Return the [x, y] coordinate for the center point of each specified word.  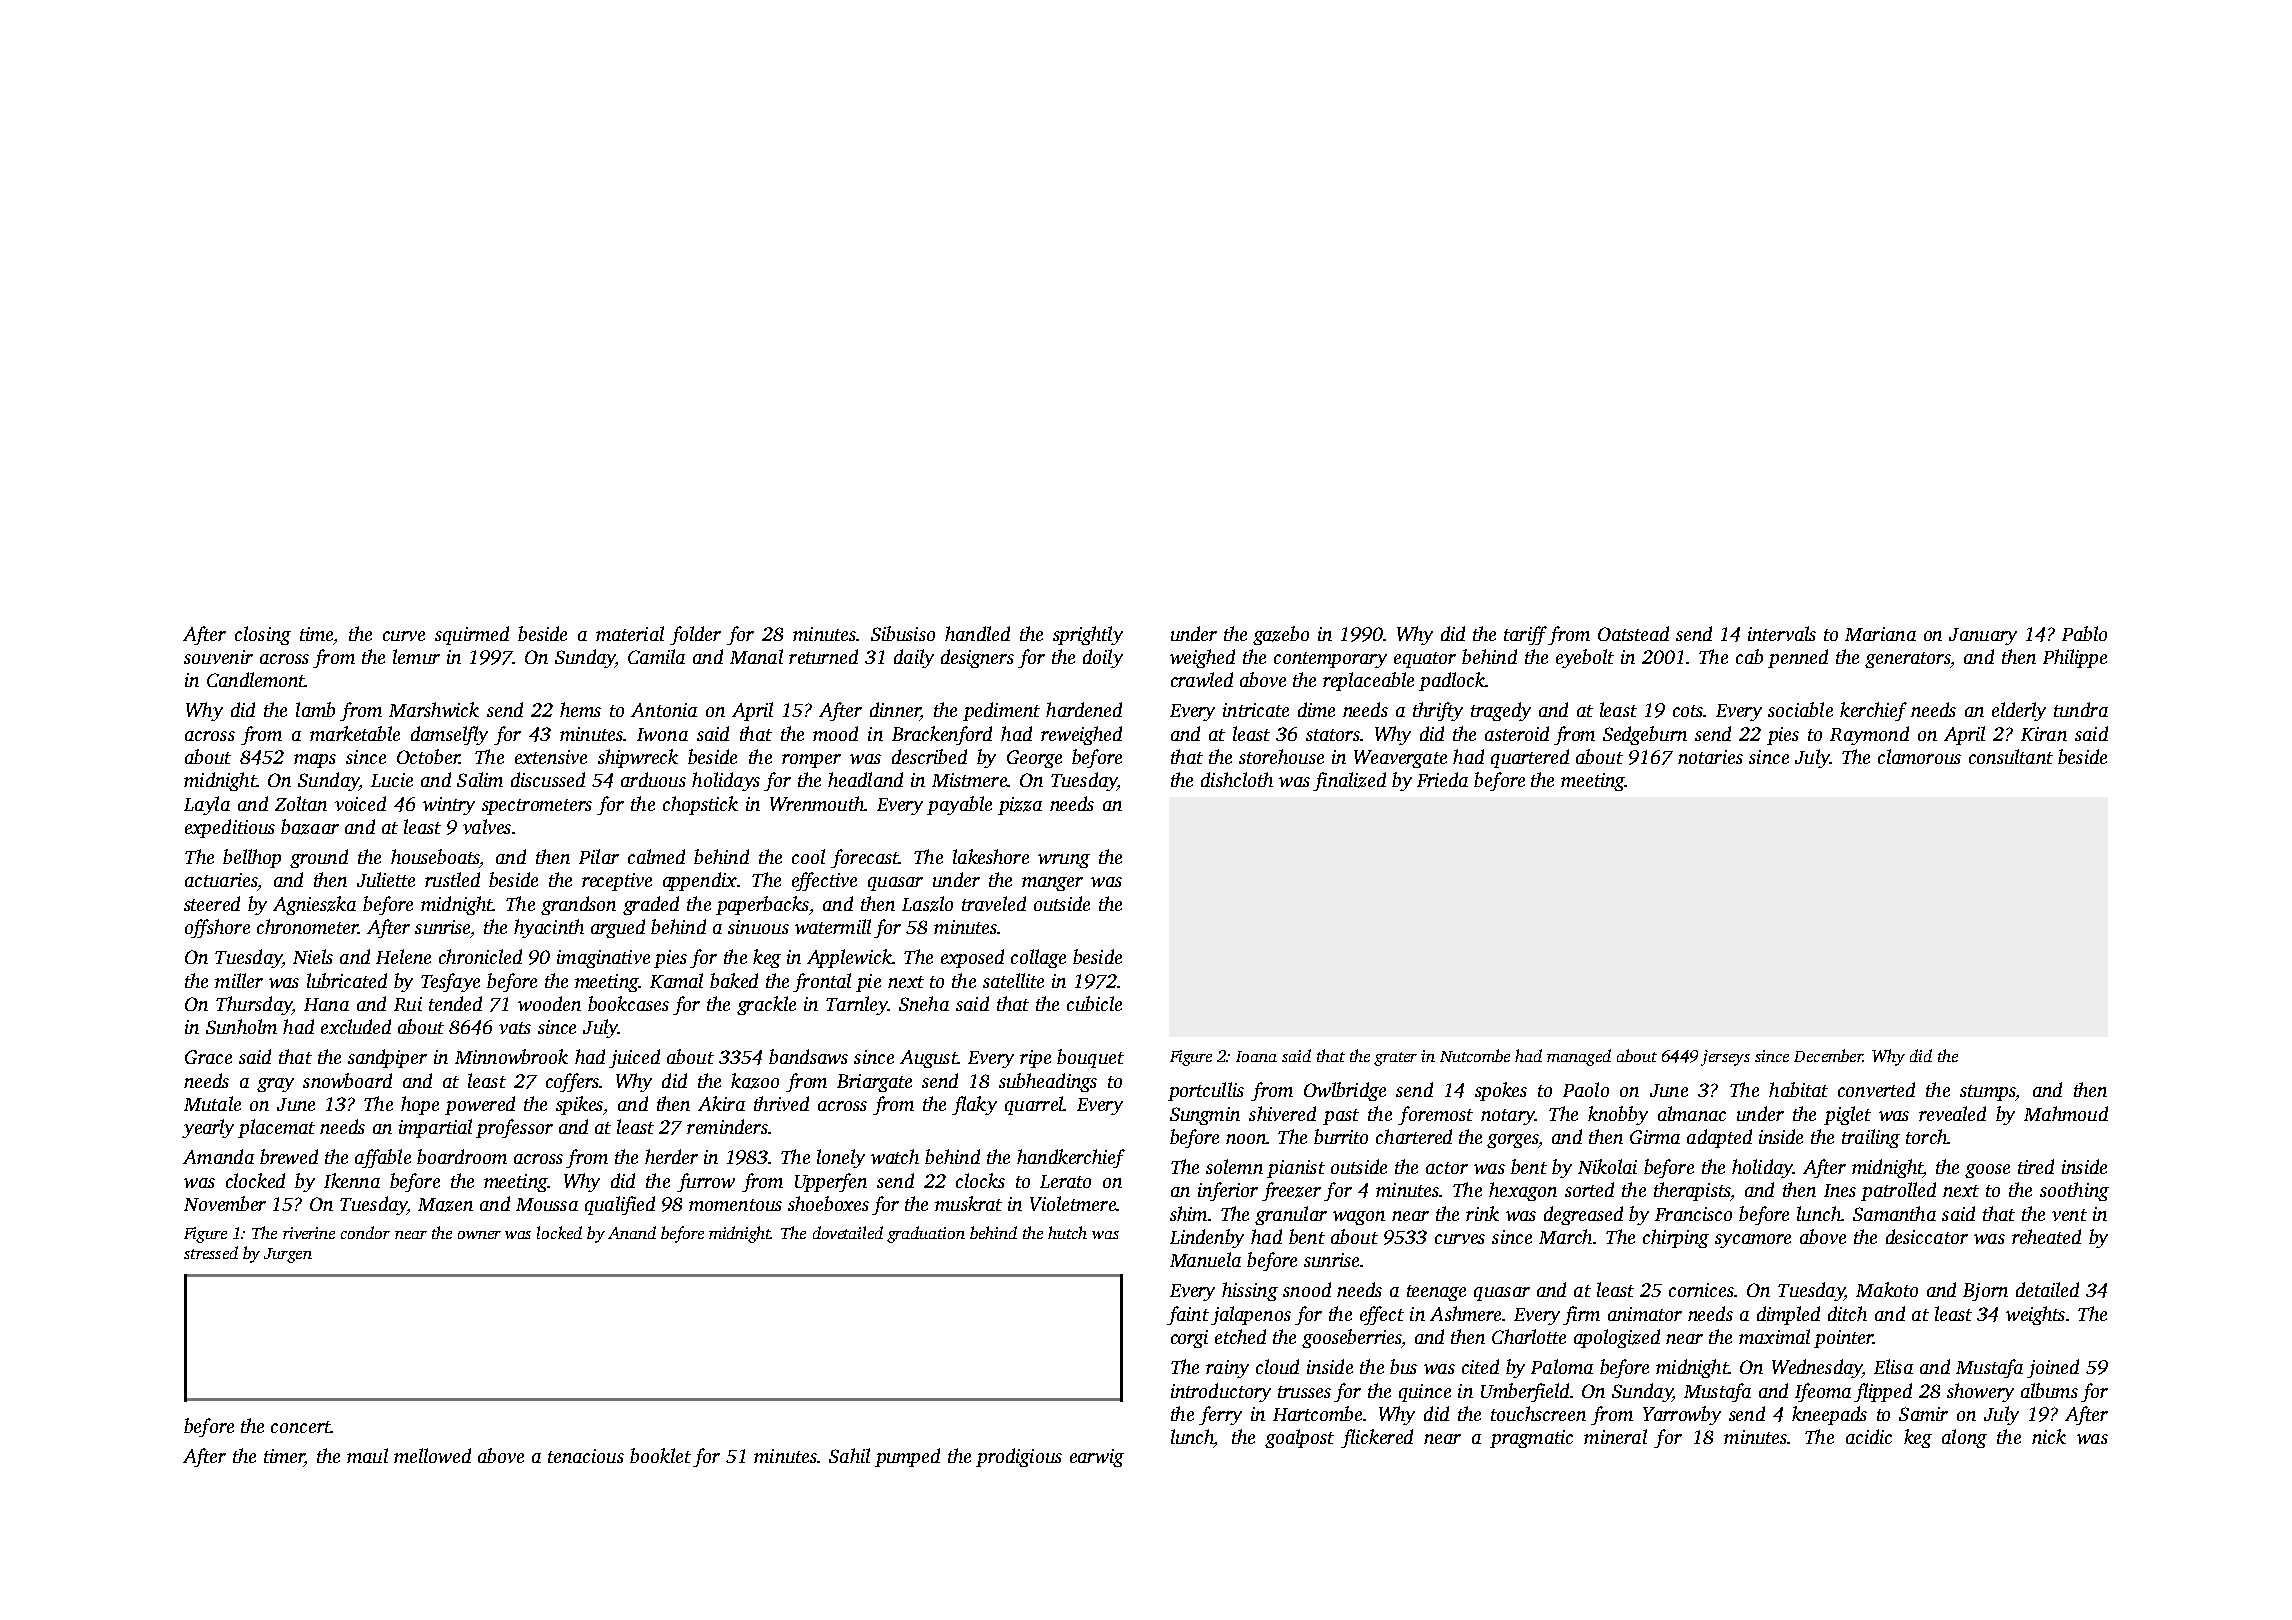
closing [263, 635]
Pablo [2084, 633]
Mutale [212, 1103]
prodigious [1019, 1457]
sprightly [1088, 635]
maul [367, 1455]
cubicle [1094, 1003]
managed [1579, 1057]
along [1964, 1438]
